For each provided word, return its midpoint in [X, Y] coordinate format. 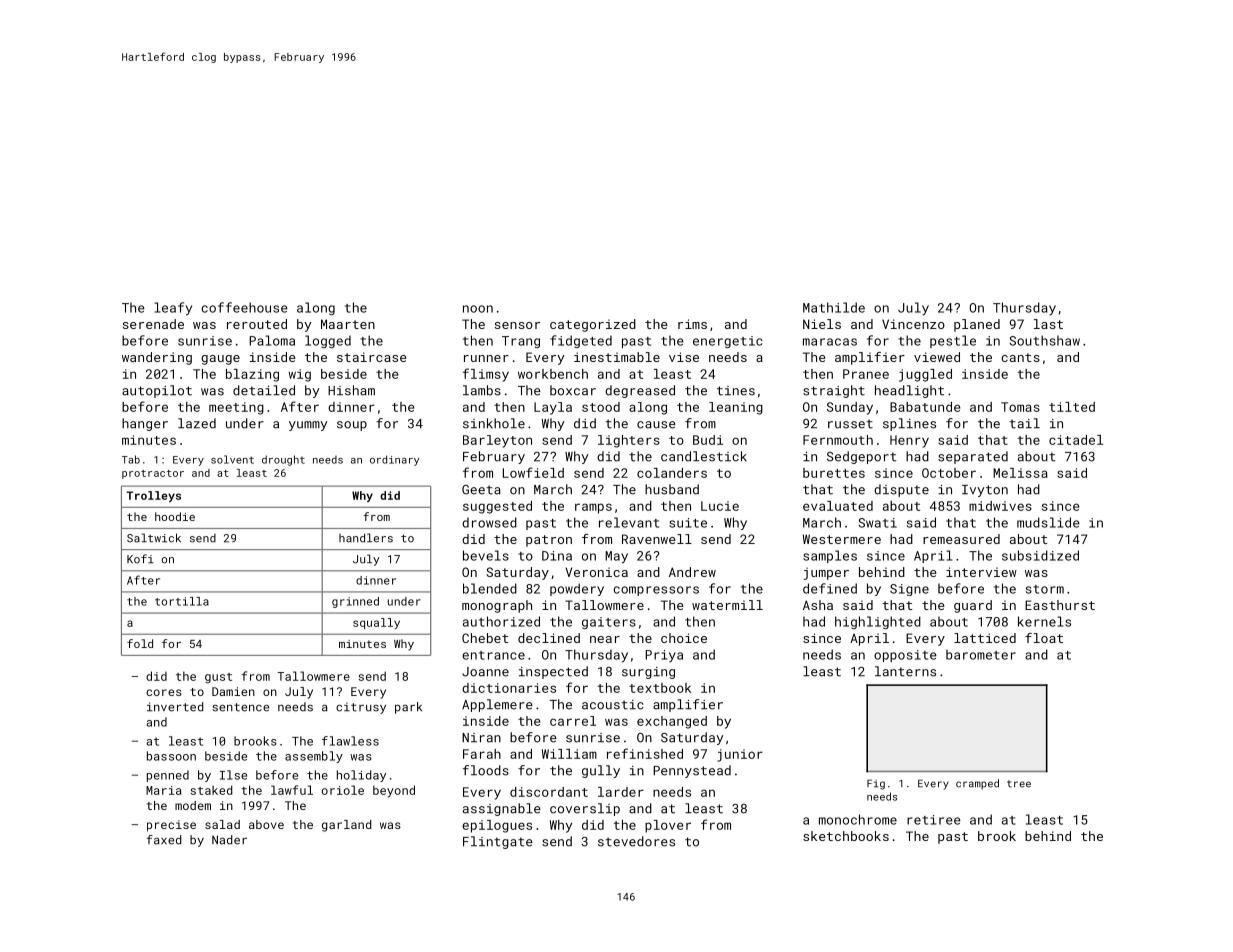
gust [218, 678]
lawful [292, 790]
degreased [640, 391]
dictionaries [509, 688]
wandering [157, 358]
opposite [905, 656]
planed [977, 325]
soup [352, 426]
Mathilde [834, 307]
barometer [981, 654]
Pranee [866, 374]
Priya [664, 656]
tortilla [182, 601]
